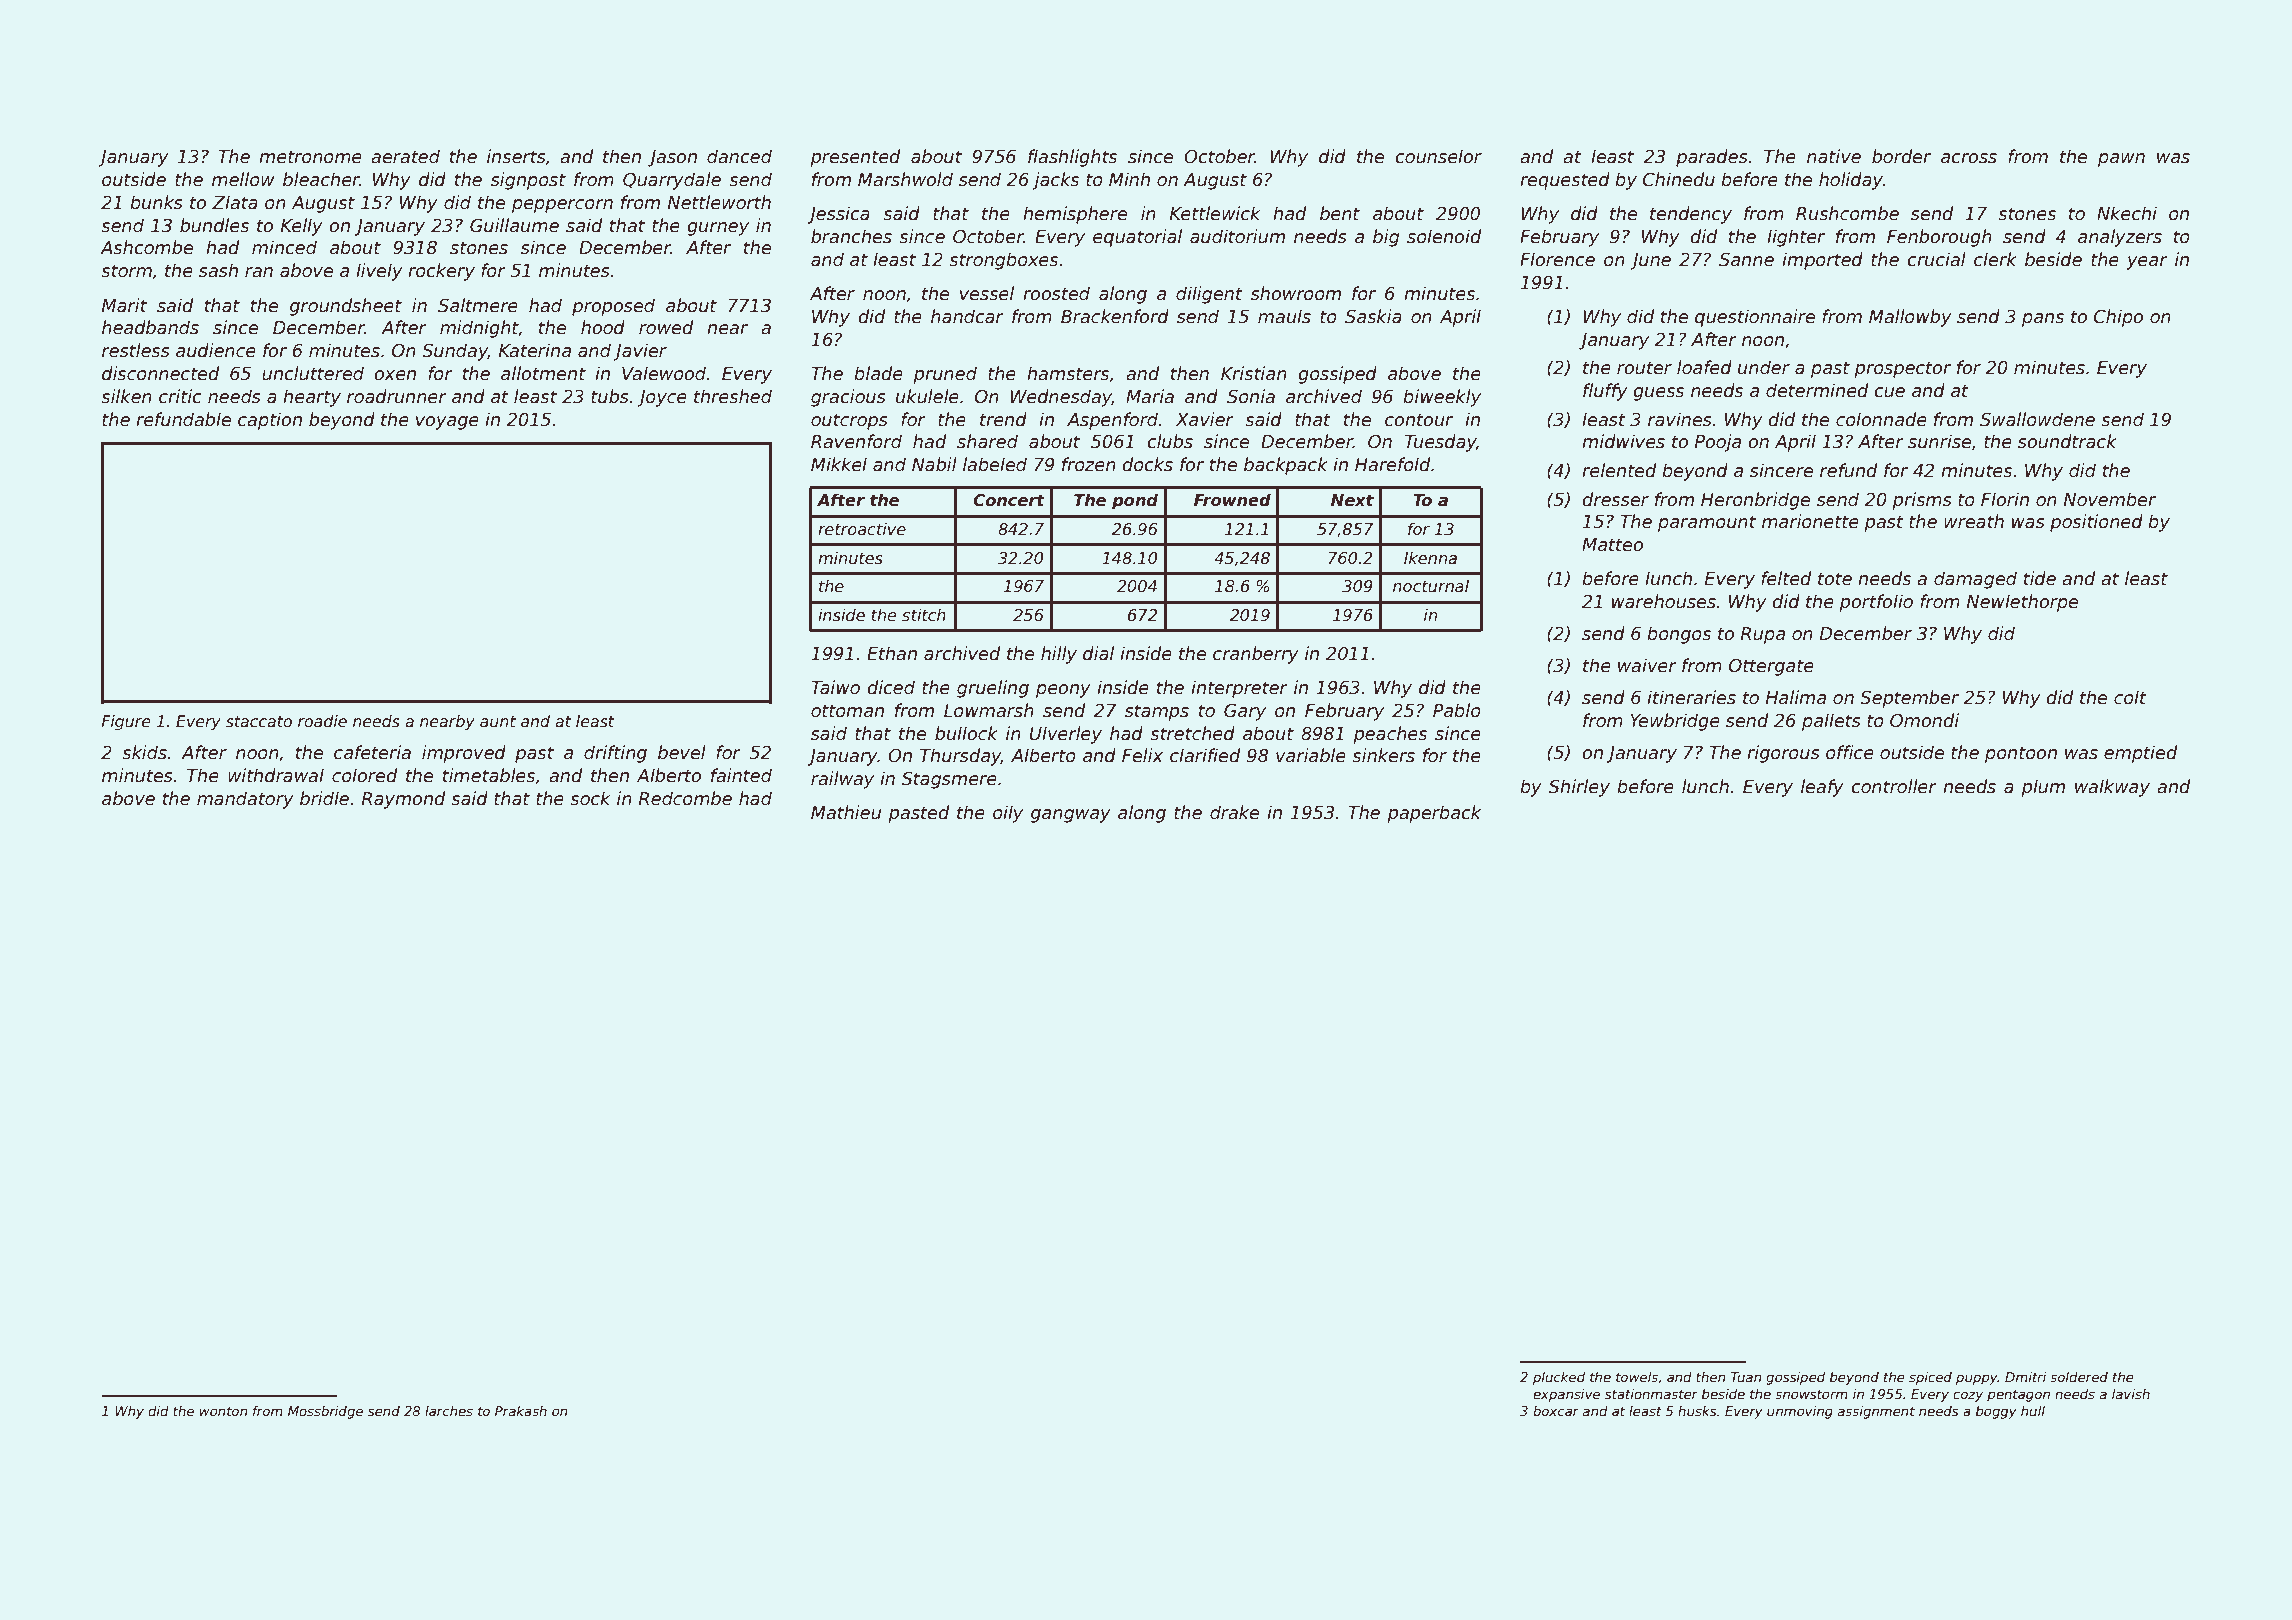 The image size is (2292, 1620). Describe the element at coordinates (1939, 238) in the document. I see `Fenborough` at that location.
